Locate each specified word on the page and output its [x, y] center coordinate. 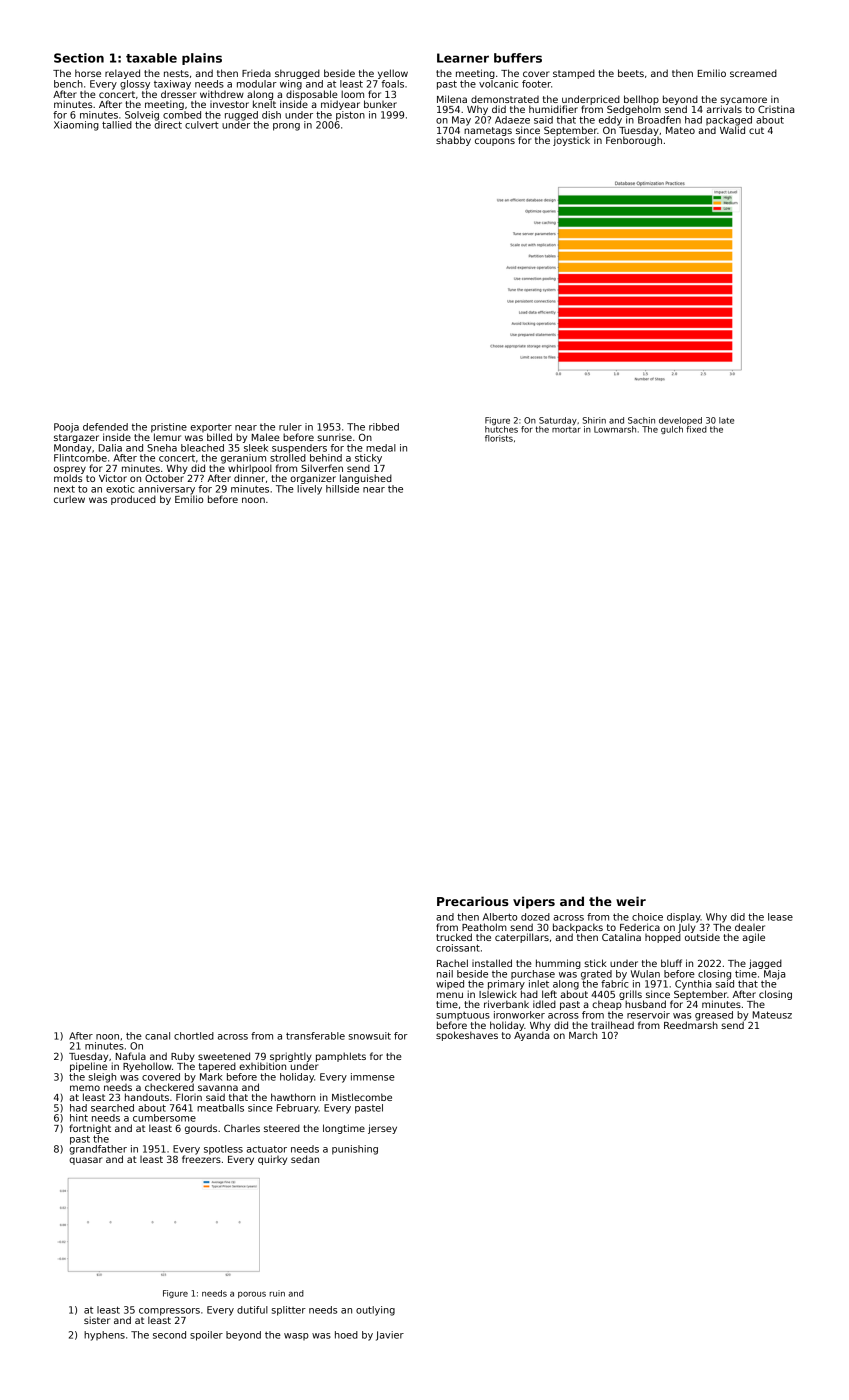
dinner [249, 478]
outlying [375, 1311]
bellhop [641, 100]
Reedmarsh [691, 1025]
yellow [393, 74]
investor [229, 104]
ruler [290, 427]
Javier [390, 1336]
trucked [454, 937]
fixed [696, 429]
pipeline [88, 1067]
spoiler [206, 1336]
